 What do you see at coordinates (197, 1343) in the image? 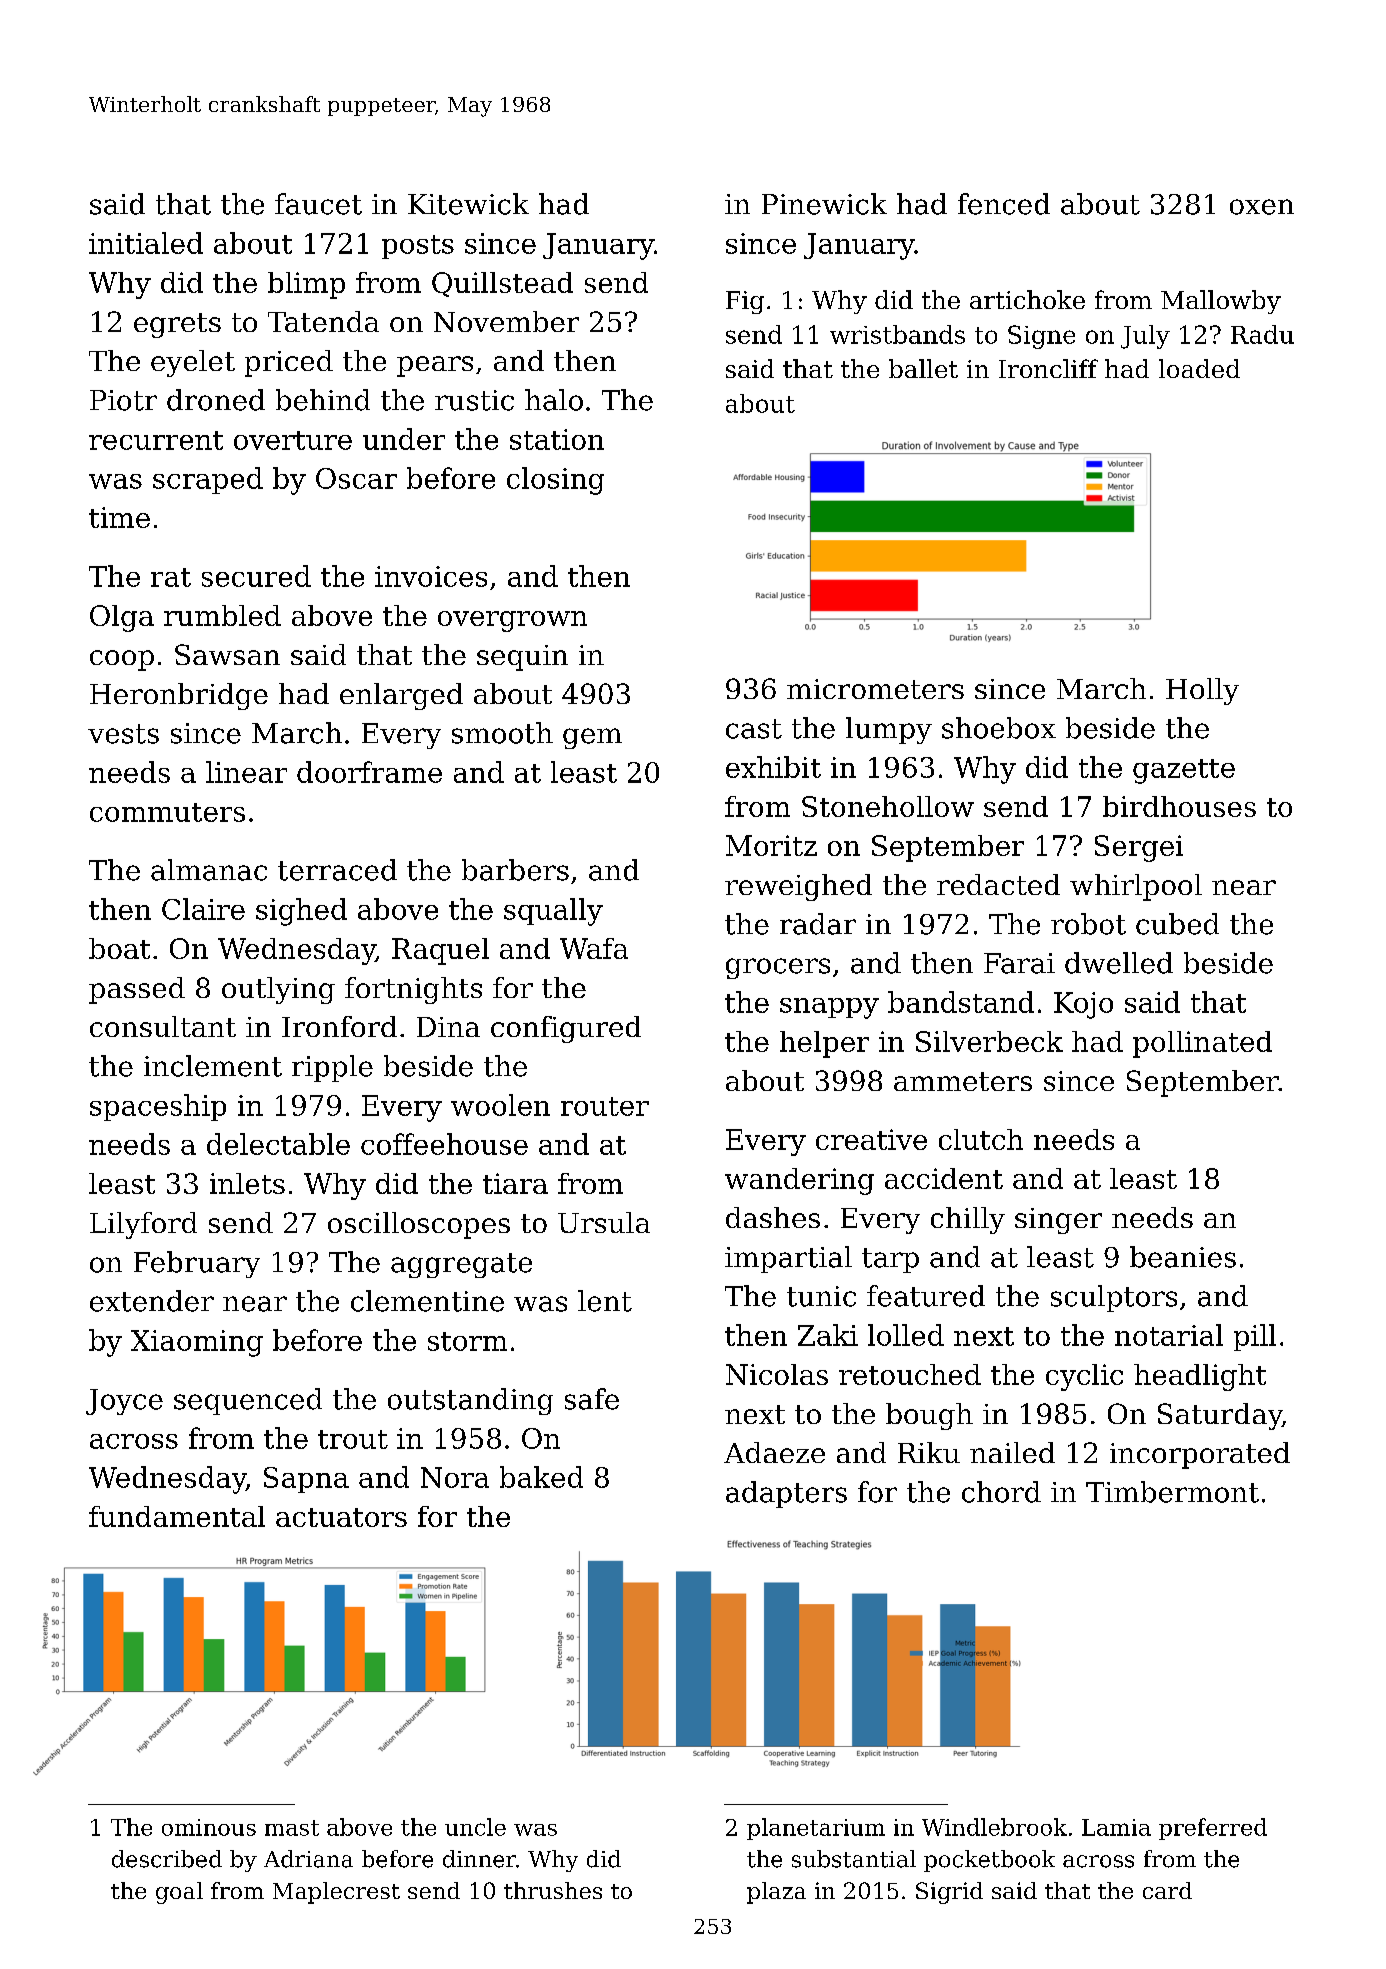
I see `Xiaoming` at bounding box center [197, 1343].
